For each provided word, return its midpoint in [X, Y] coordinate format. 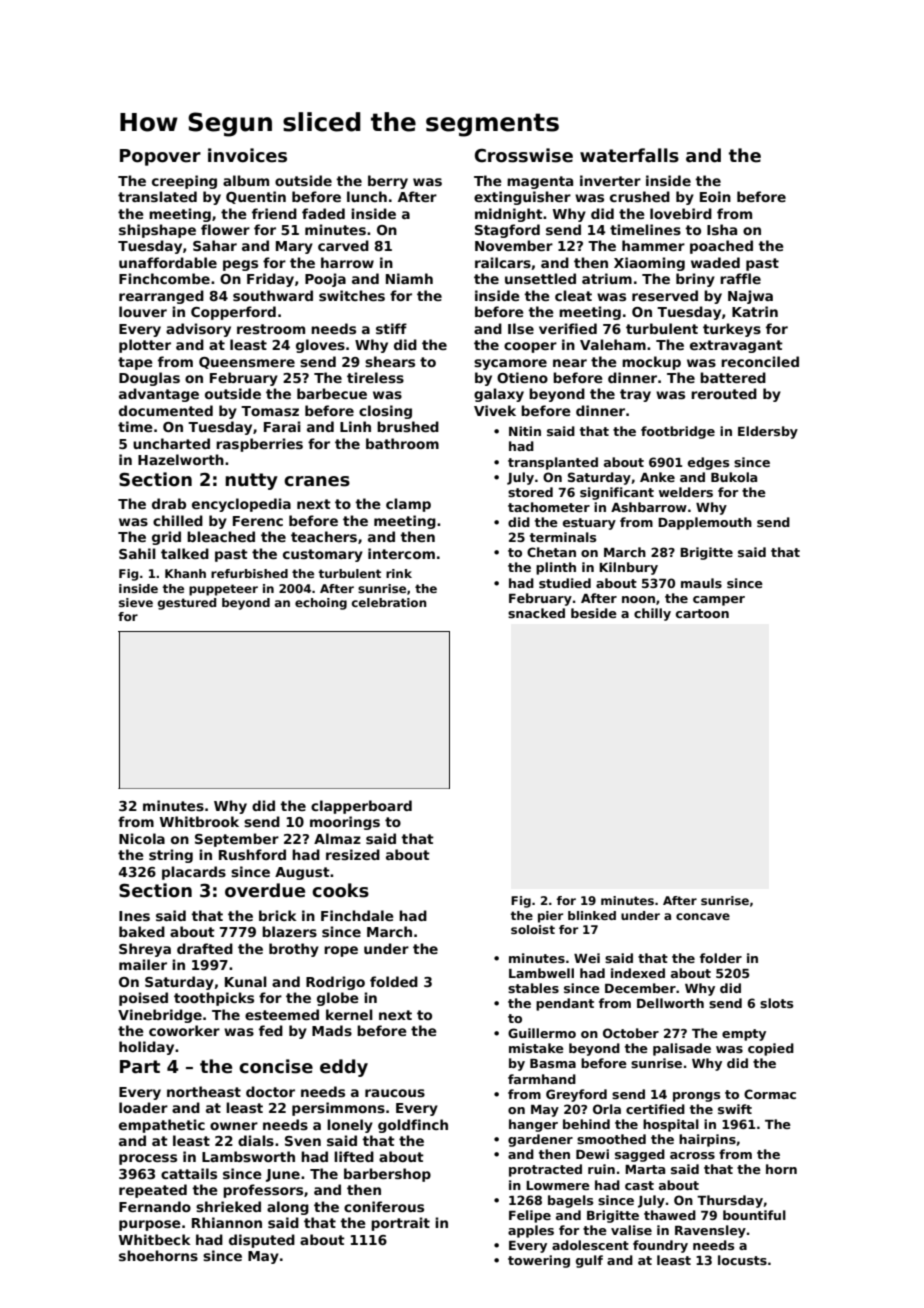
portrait [400, 1224]
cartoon [702, 613]
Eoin [715, 196]
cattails [189, 1173]
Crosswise [524, 155]
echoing [321, 604]
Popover [160, 157]
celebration [389, 602]
